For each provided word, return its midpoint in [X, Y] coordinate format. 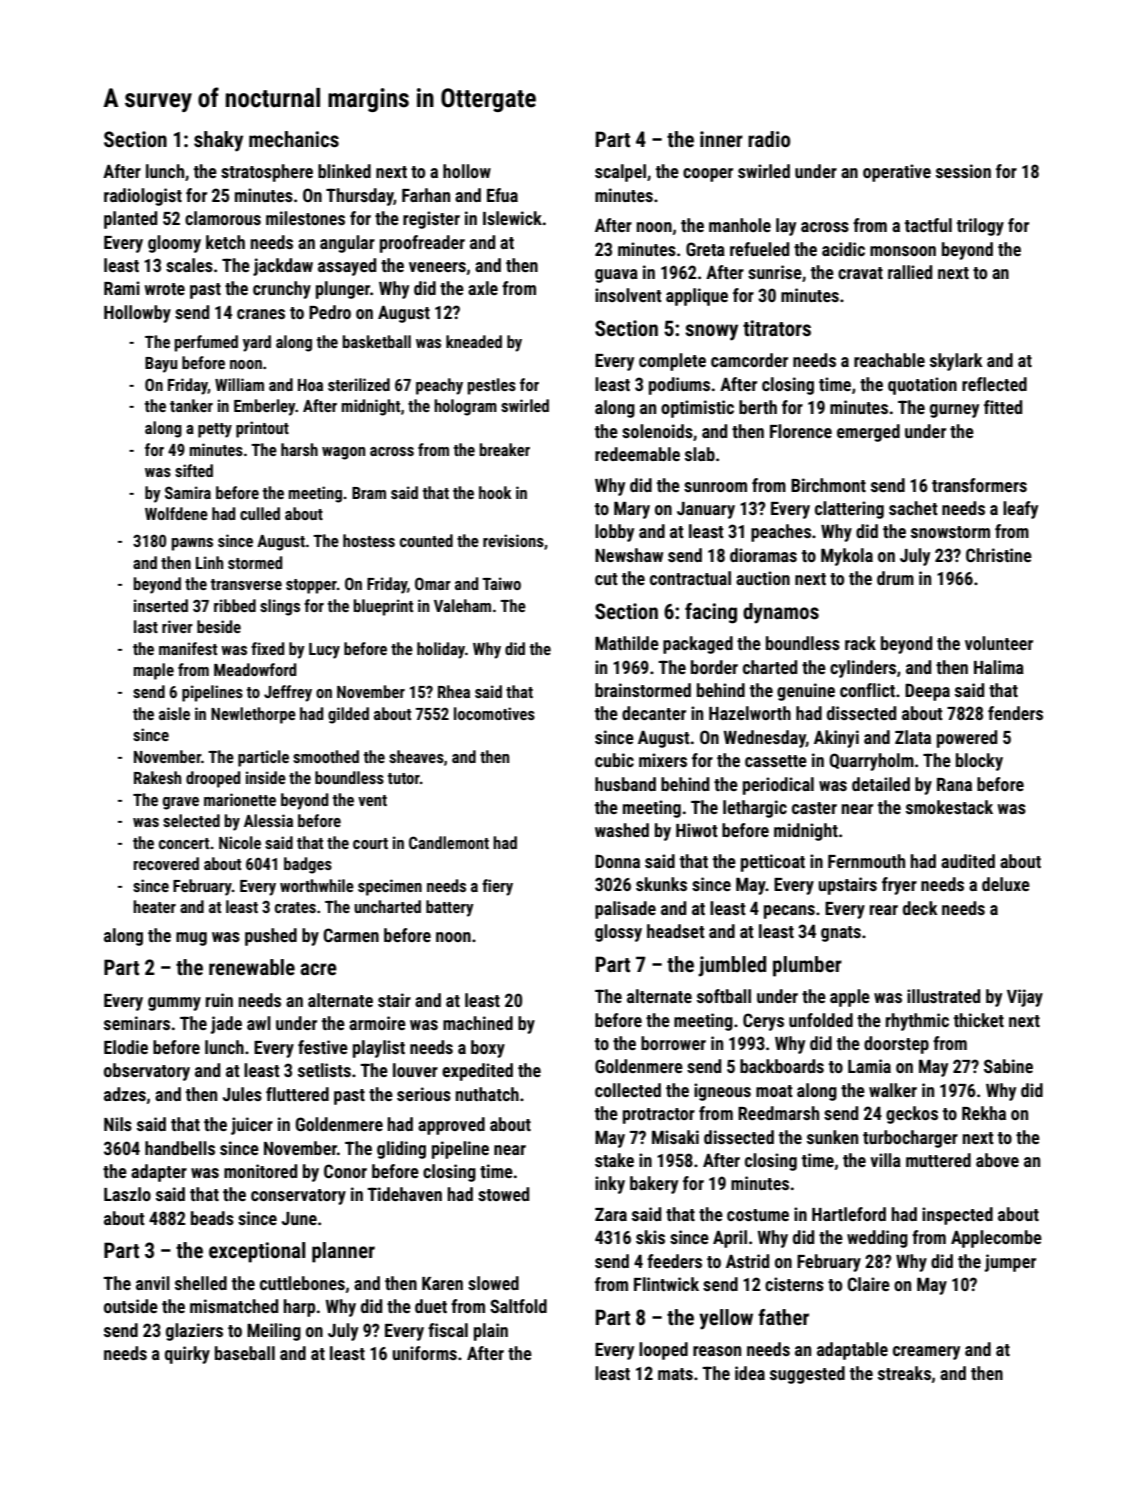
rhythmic [917, 1022]
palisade [625, 910]
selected [191, 820]
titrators [777, 328]
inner [721, 139]
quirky [187, 1355]
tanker [191, 405]
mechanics [294, 139]
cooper [708, 175]
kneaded [474, 341]
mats [675, 1374]
